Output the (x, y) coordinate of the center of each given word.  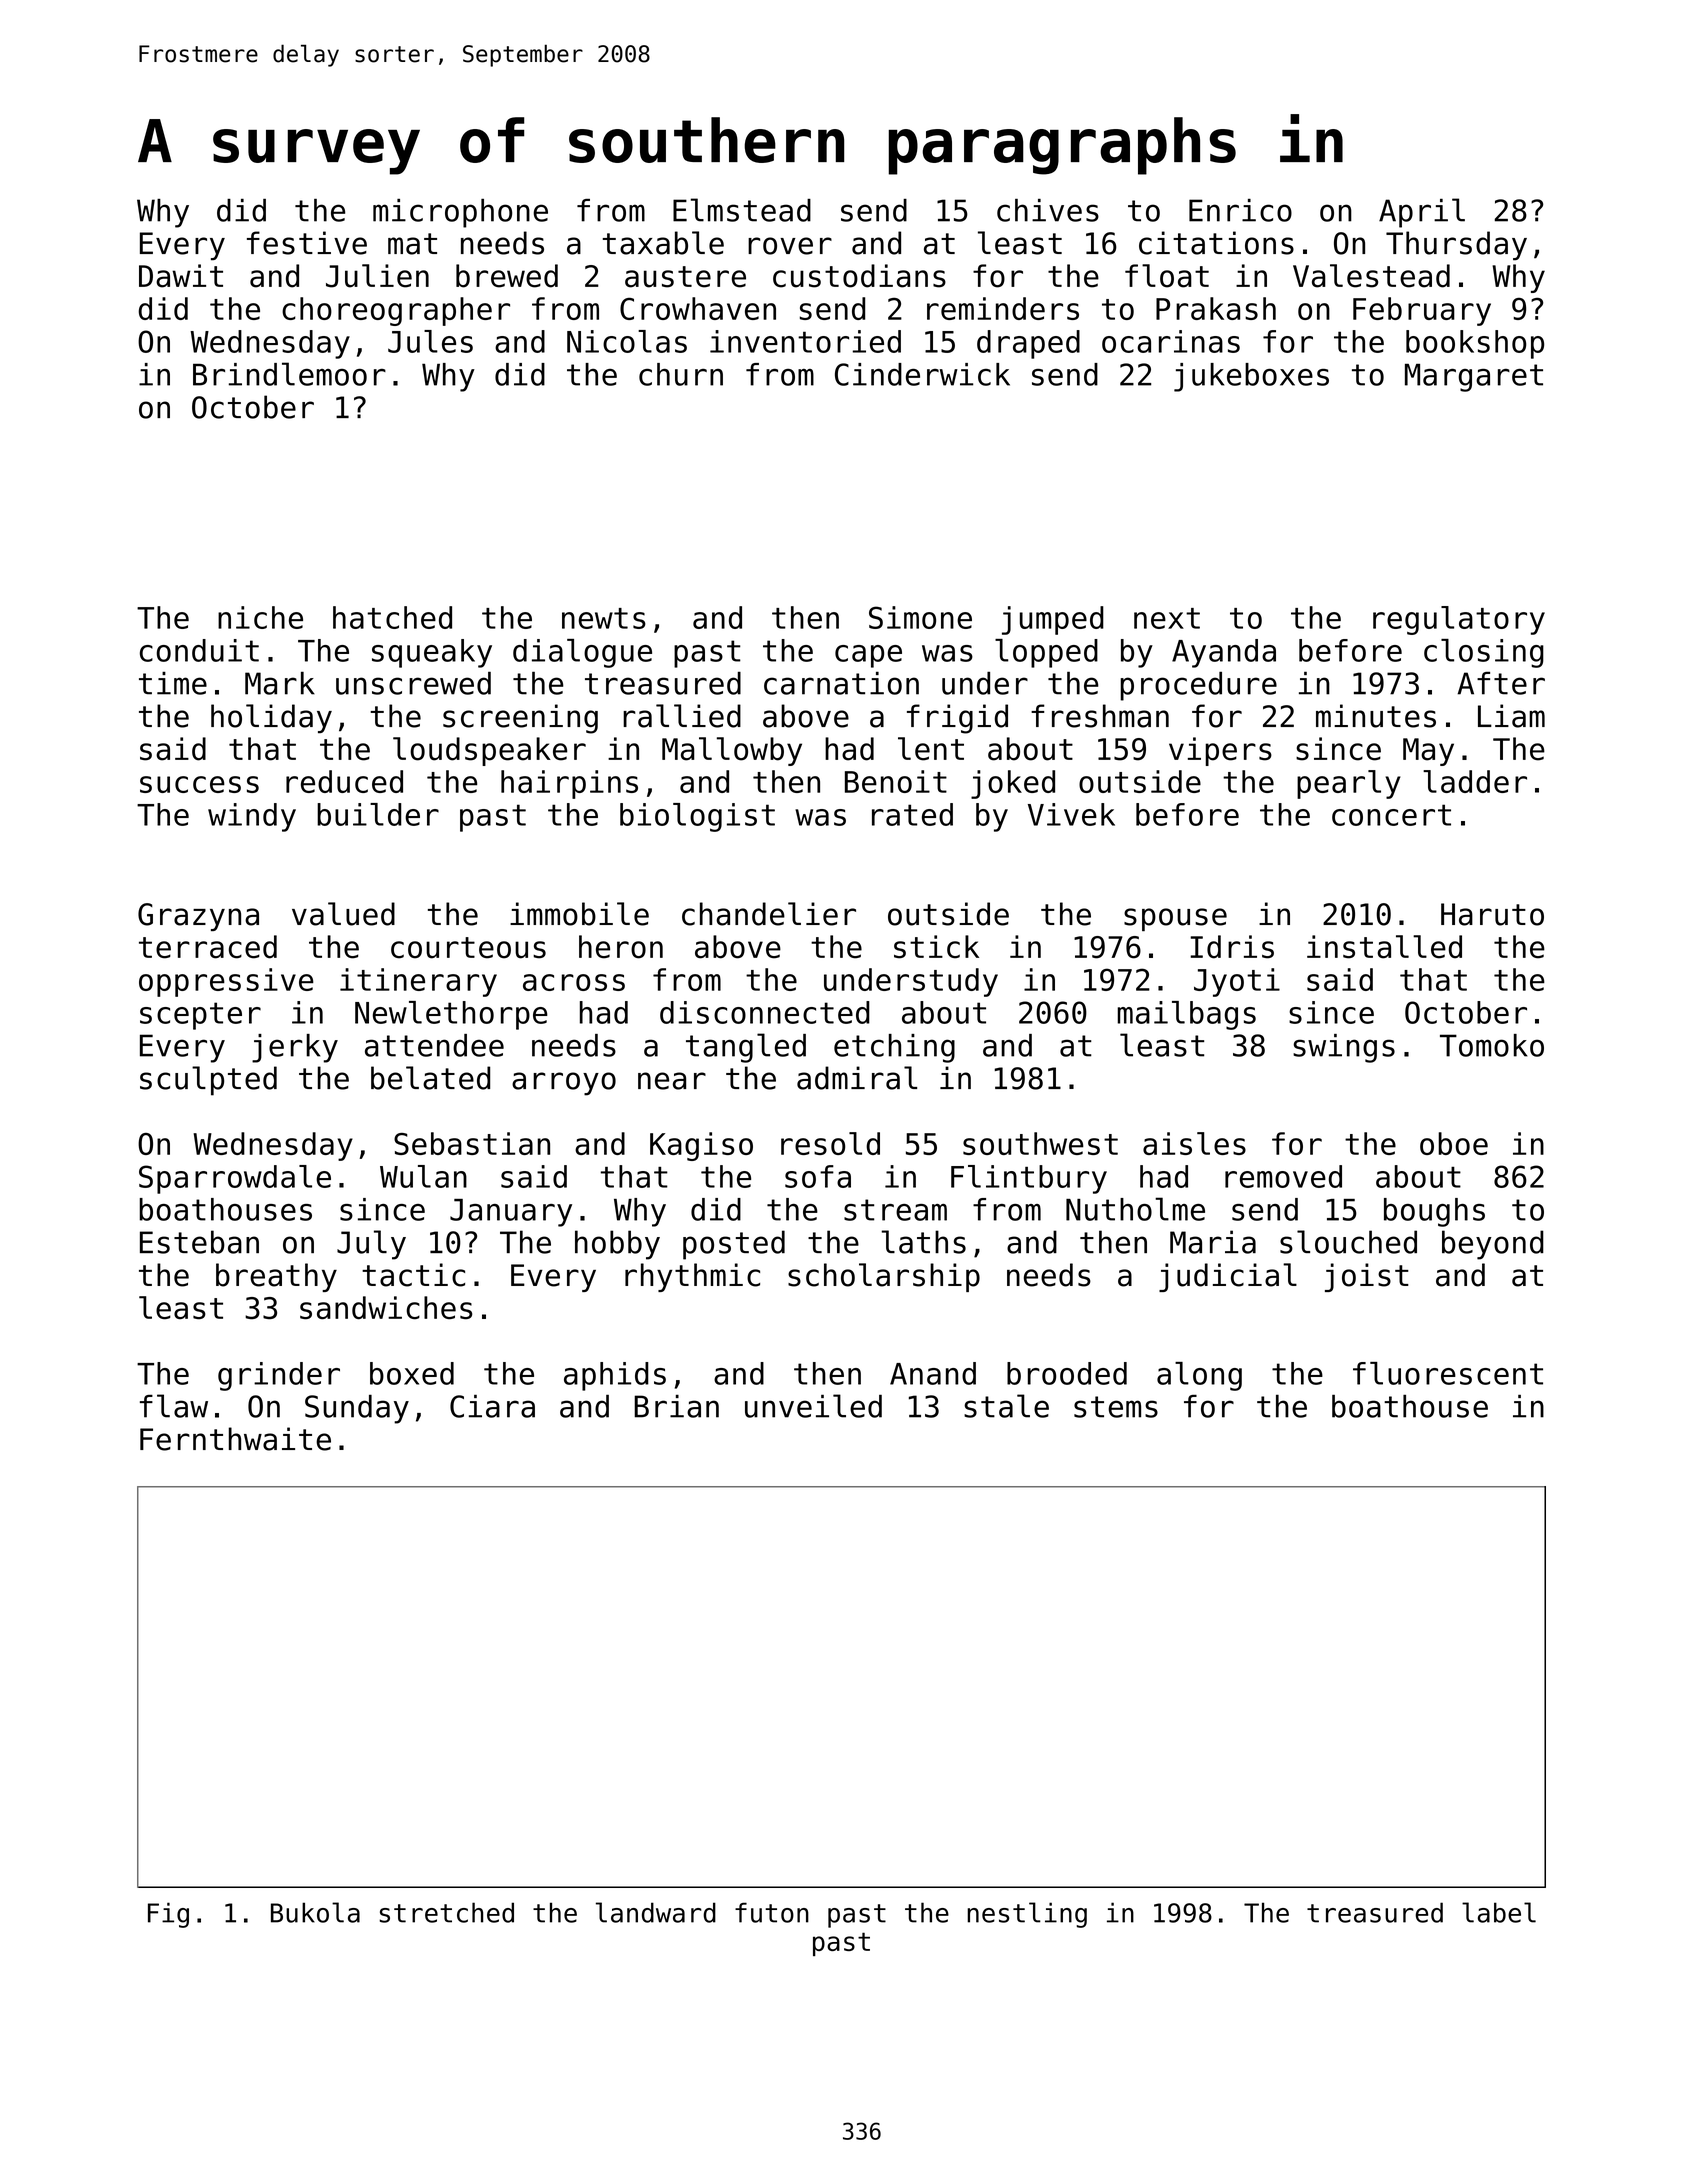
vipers (1220, 751)
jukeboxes (1251, 377)
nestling (1027, 1915)
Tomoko (1492, 1045)
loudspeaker (489, 751)
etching (894, 1048)
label (1499, 1912)
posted (734, 1245)
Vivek (1071, 814)
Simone (920, 617)
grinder (279, 1376)
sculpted (208, 1081)
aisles (1194, 1143)
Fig (168, 1915)
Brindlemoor (289, 374)
